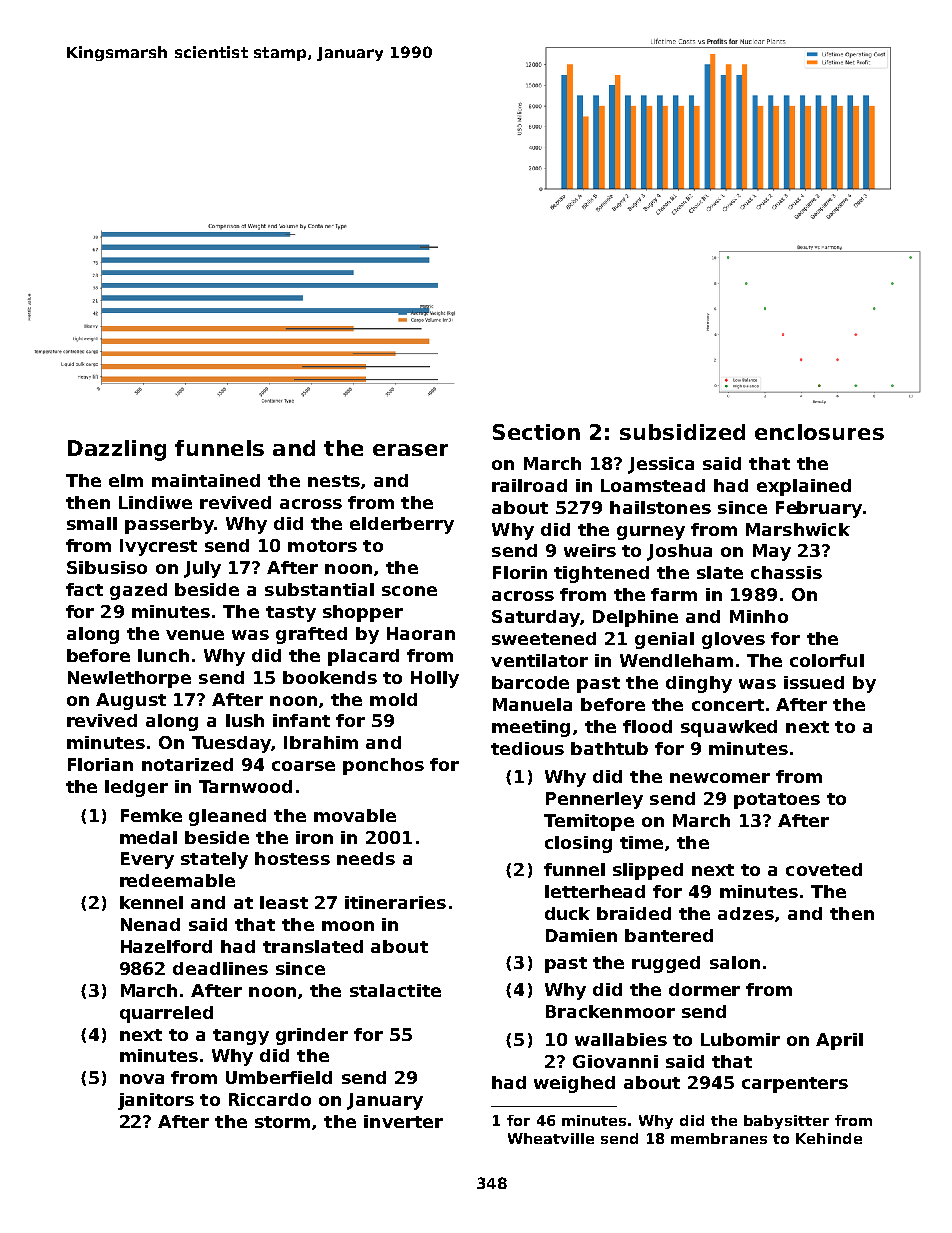 This image has width=952, height=1233. I want to click on fact, so click(84, 589).
